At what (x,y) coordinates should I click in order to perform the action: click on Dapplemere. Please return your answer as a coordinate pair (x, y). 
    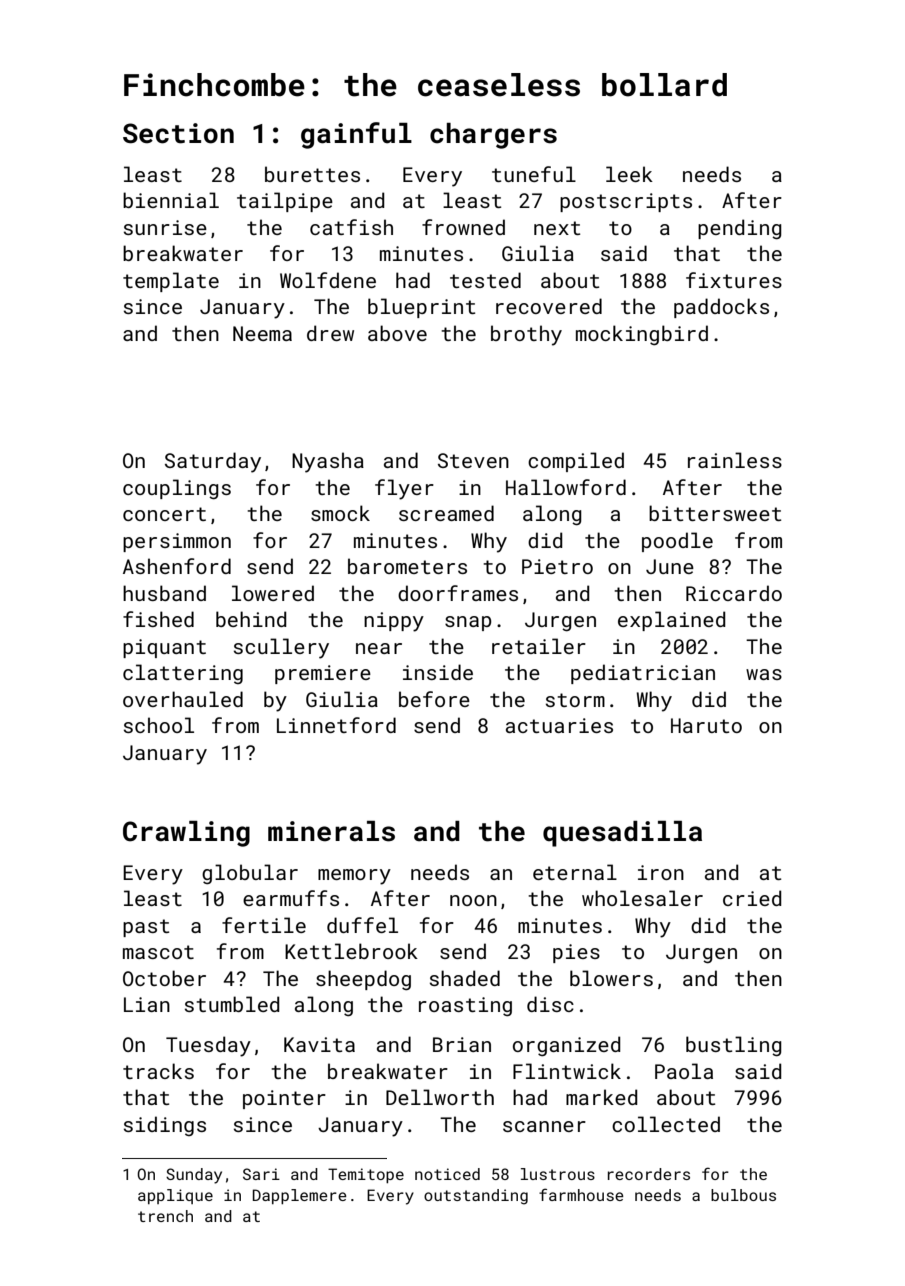
    Looking at the image, I should click on (300, 1196).
